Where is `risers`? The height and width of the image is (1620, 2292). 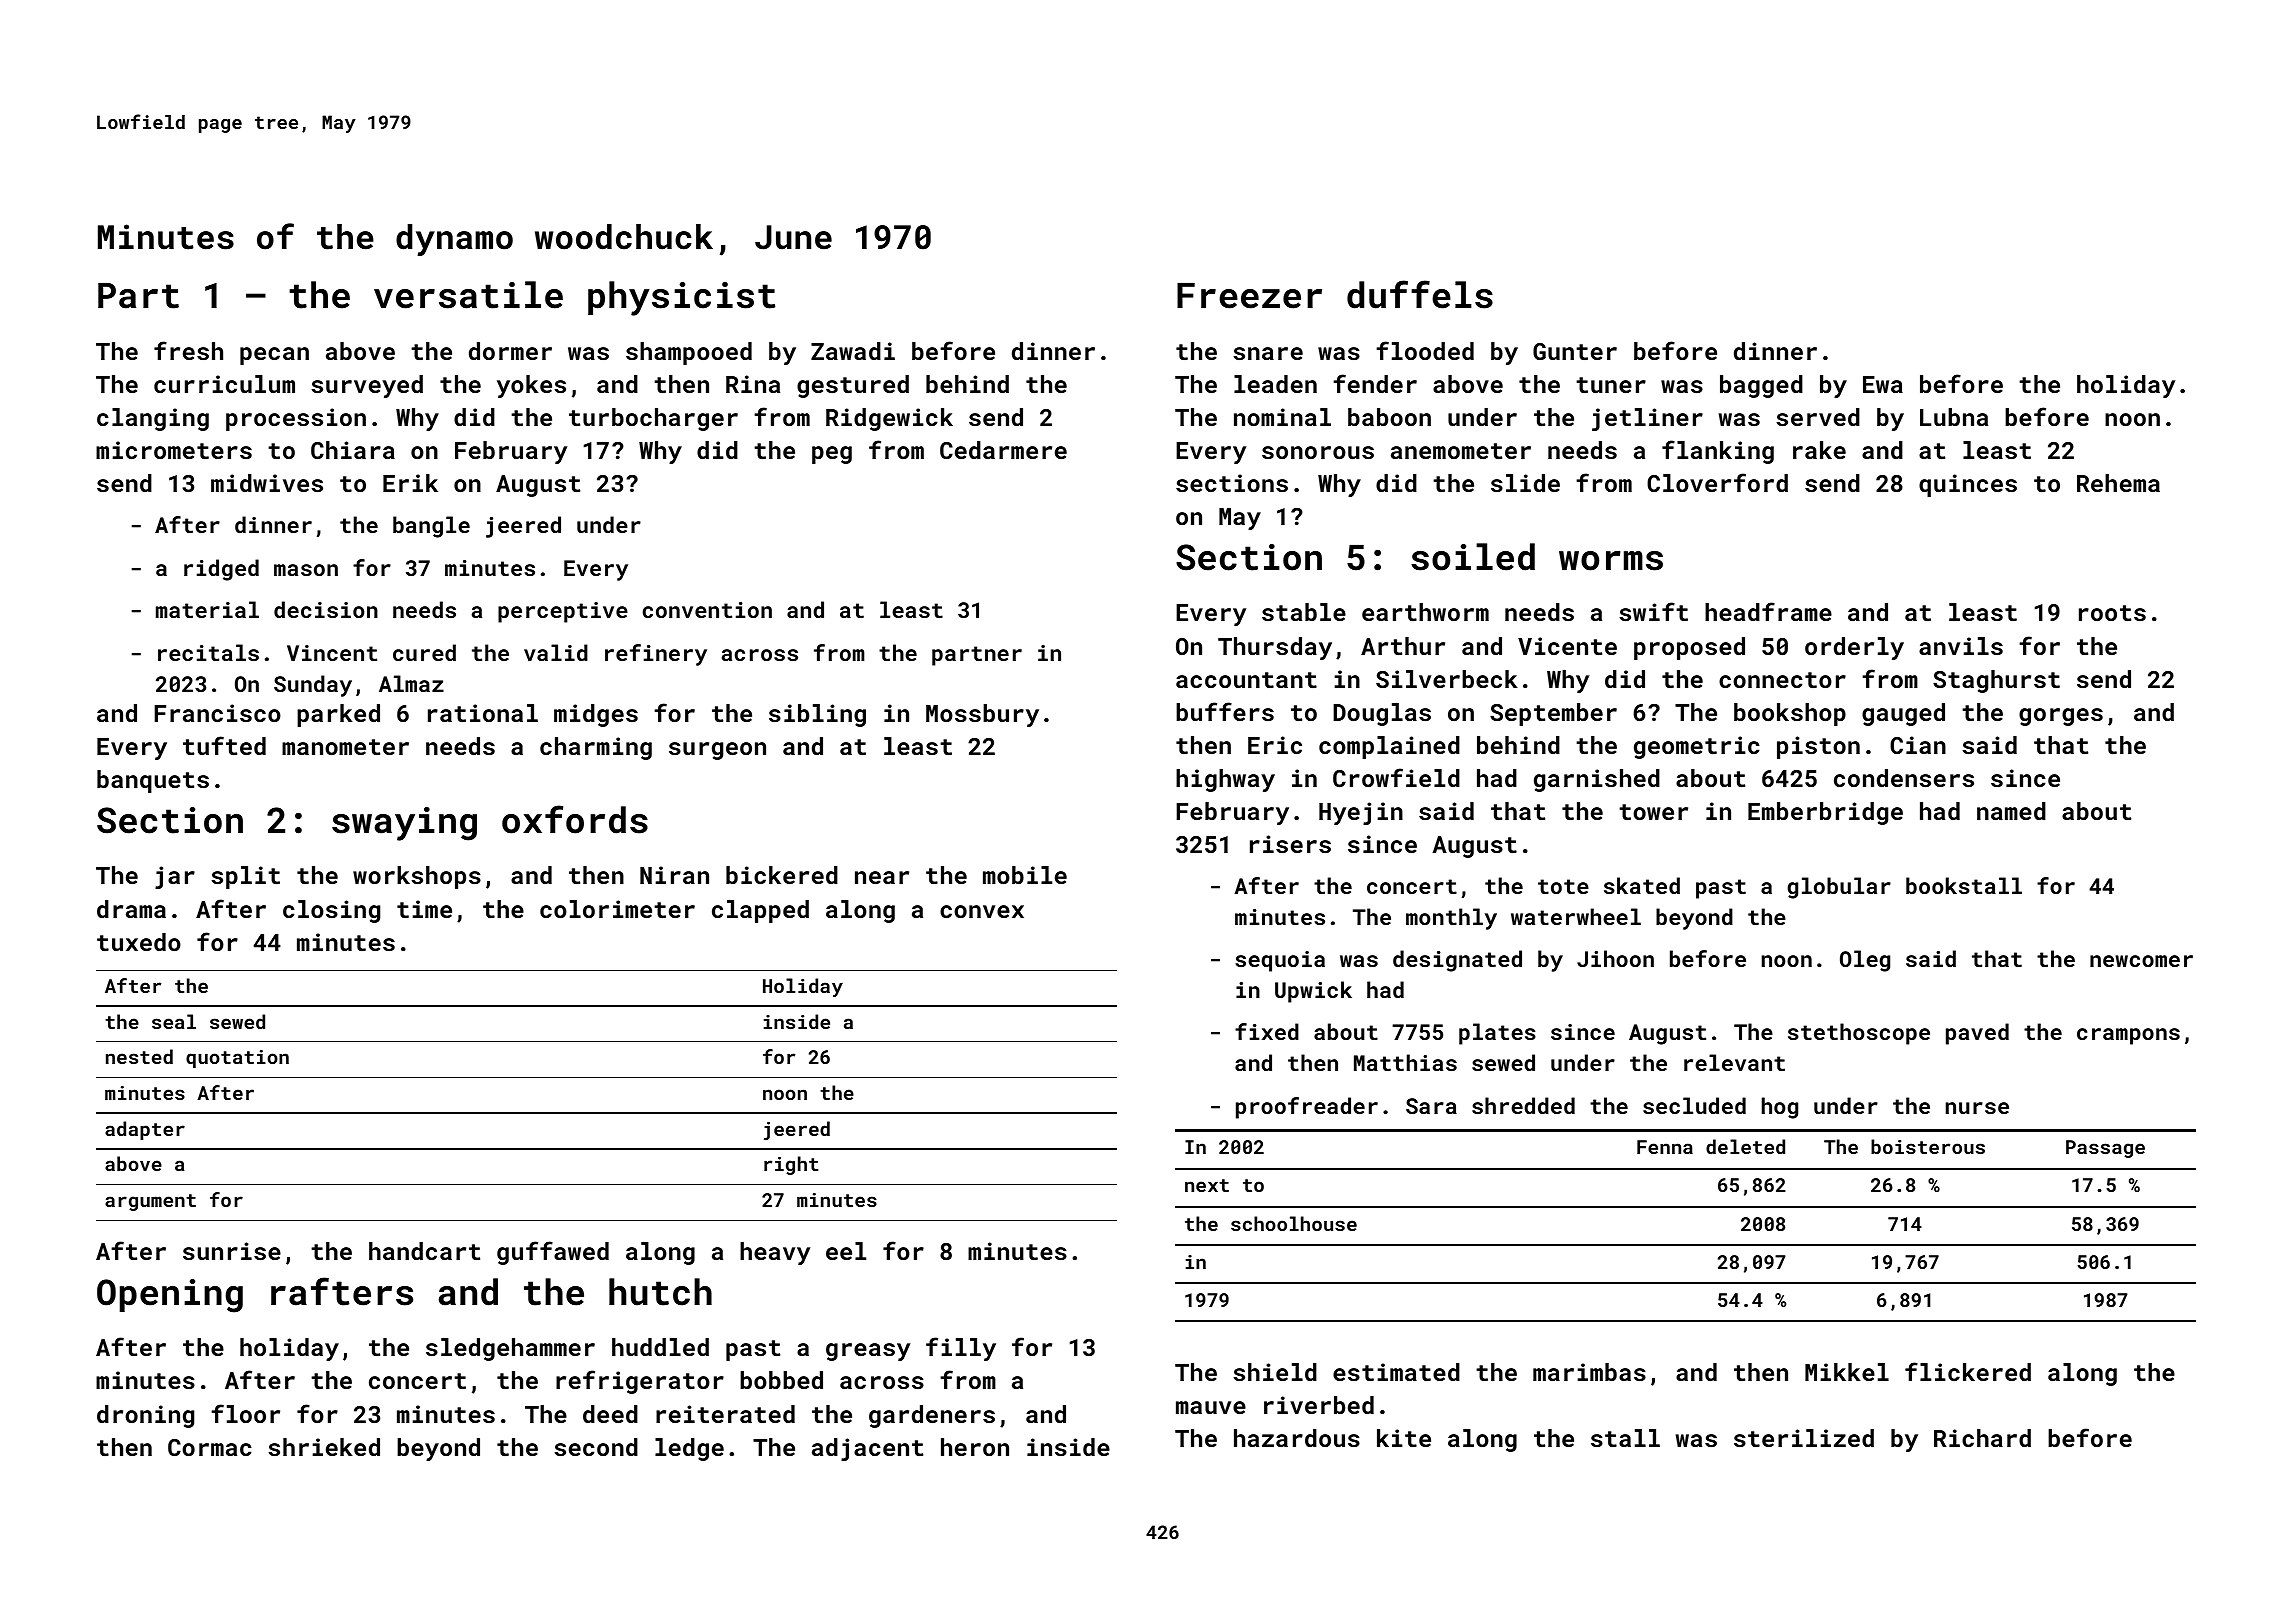
risers is located at coordinates (1290, 844).
